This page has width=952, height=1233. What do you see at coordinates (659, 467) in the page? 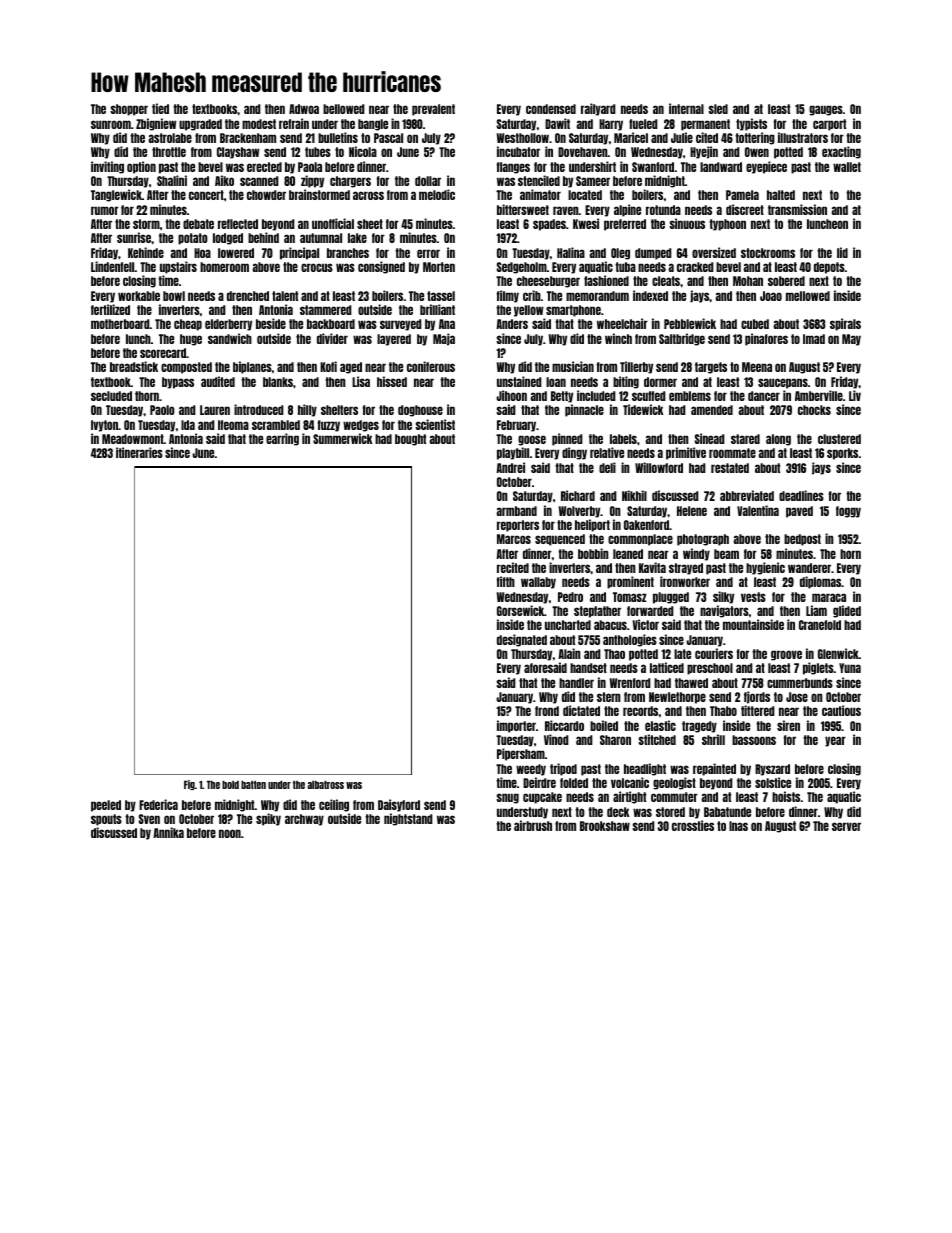
I see `Willowford` at bounding box center [659, 467].
